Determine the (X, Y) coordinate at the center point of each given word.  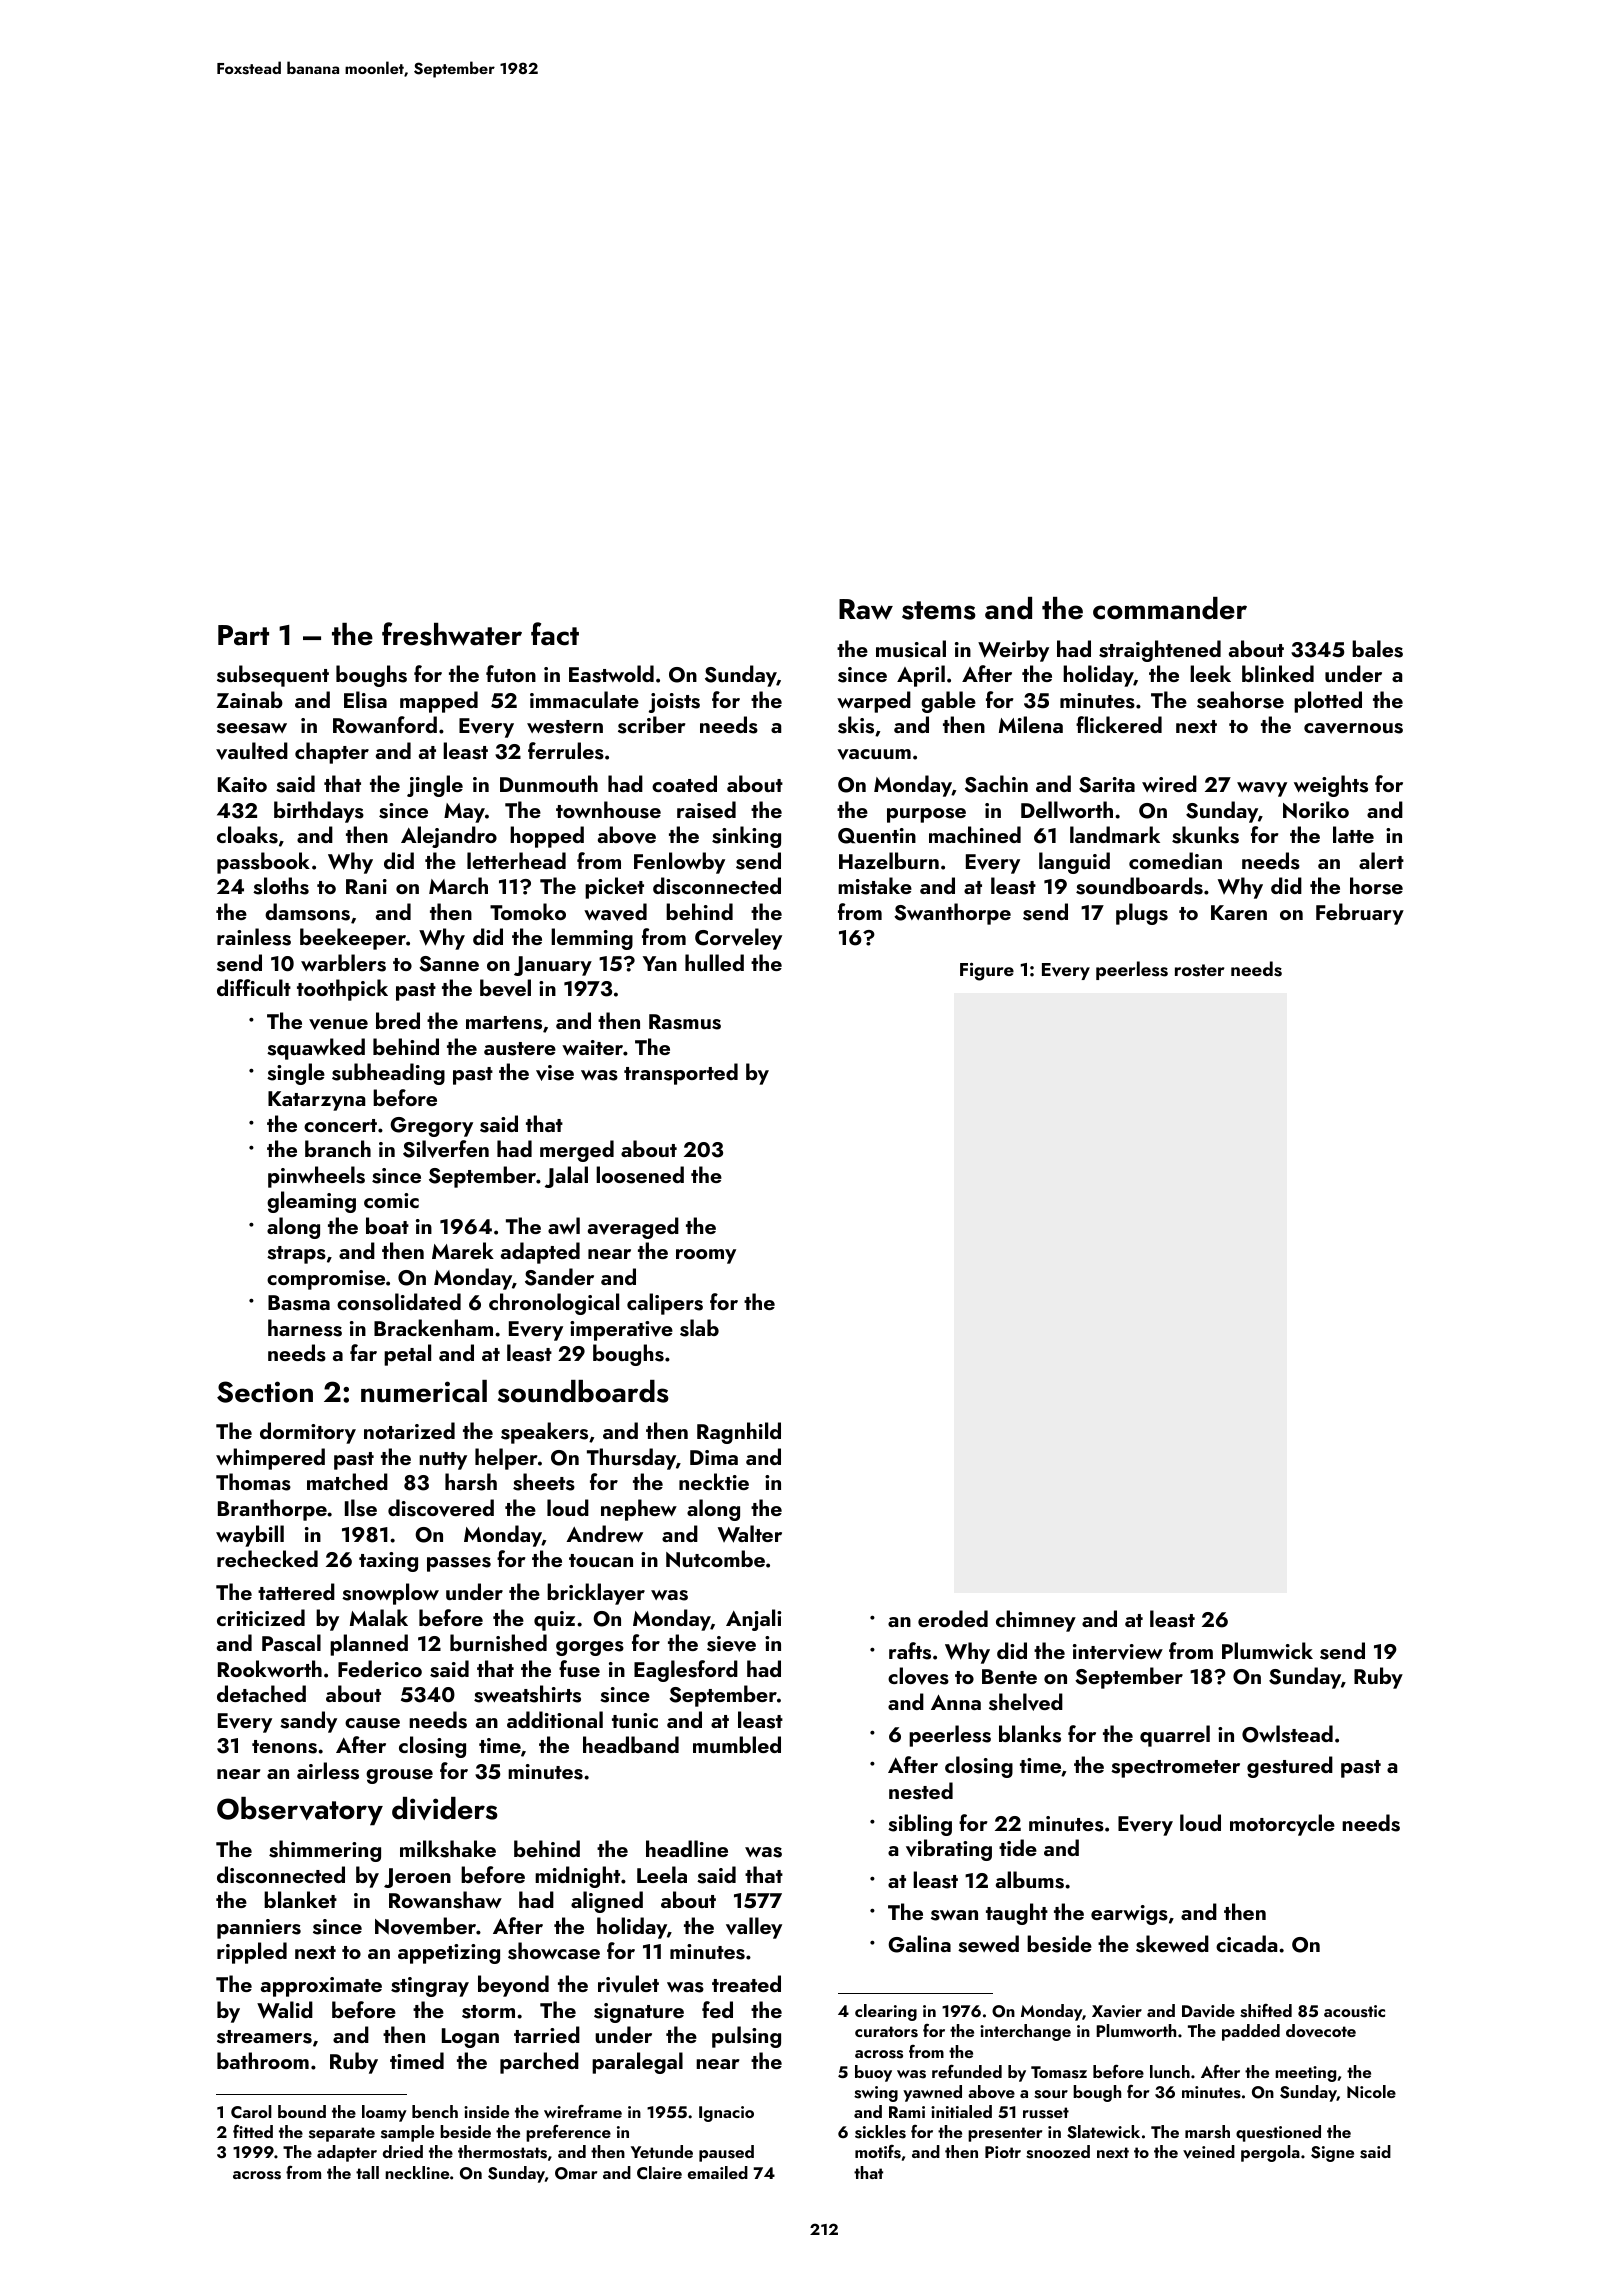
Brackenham (433, 1327)
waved (615, 912)
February (1360, 914)
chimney (1036, 1621)
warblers (343, 963)
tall (367, 2172)
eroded (953, 1618)
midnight (577, 1877)
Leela (662, 1874)
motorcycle (1282, 1825)
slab (699, 1328)
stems (939, 610)
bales (1377, 649)
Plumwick (1267, 1650)
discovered (441, 1508)
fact (555, 634)
